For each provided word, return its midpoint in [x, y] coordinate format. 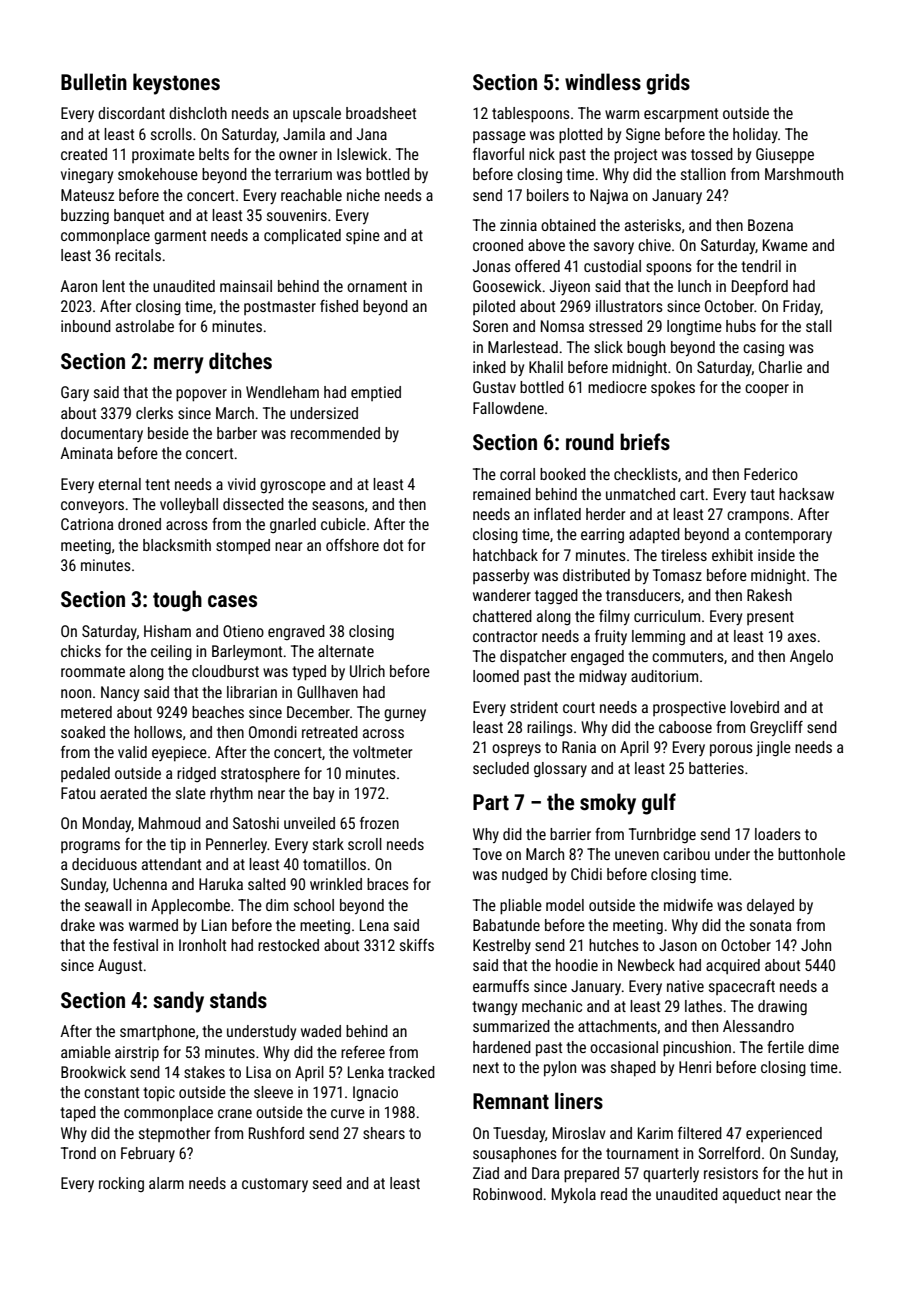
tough [177, 601]
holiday [755, 135]
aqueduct [752, 1195]
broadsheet [381, 113]
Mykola [574, 1195]
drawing [782, 1008]
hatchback [505, 555]
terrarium [303, 174]
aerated [123, 793]
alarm [166, 1183]
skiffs [417, 945]
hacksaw [806, 494]
